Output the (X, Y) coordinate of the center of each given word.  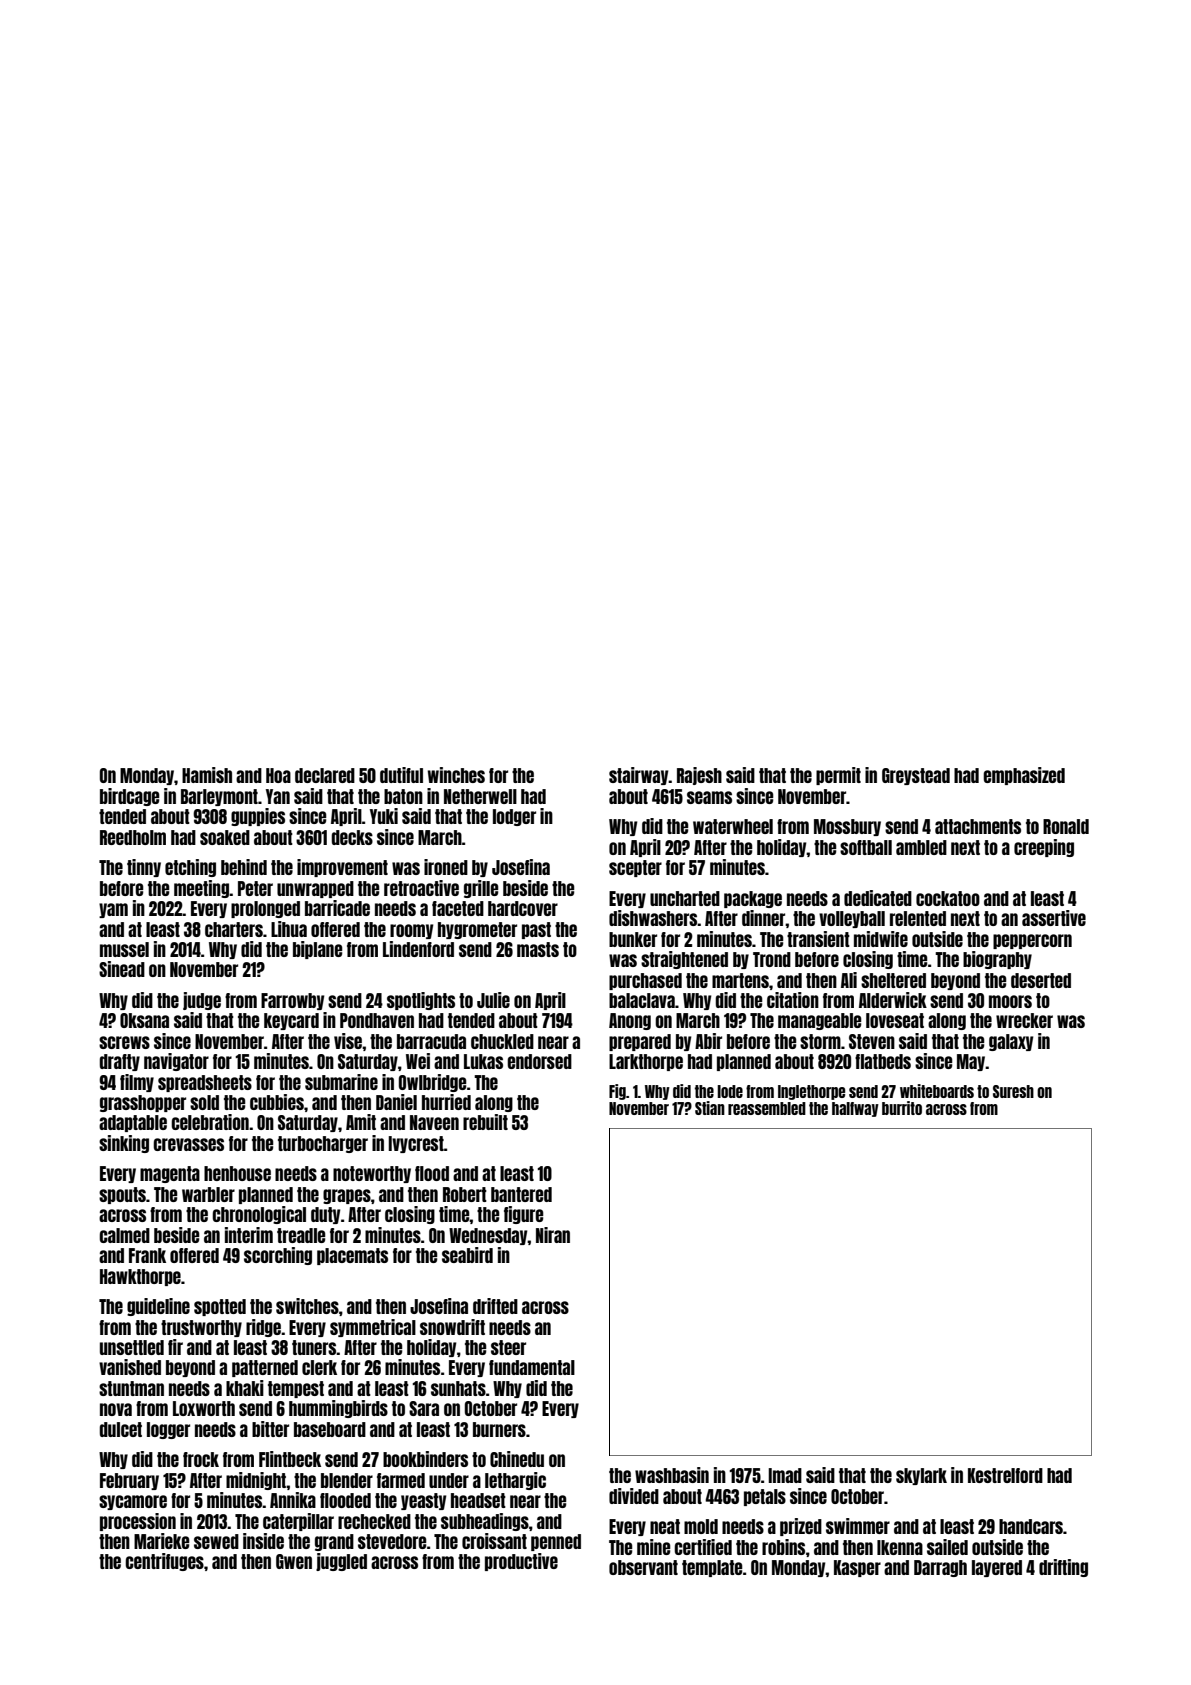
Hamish (207, 775)
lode (730, 1091)
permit (838, 776)
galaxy (1011, 1042)
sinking (124, 1144)
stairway (639, 776)
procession (138, 1522)
